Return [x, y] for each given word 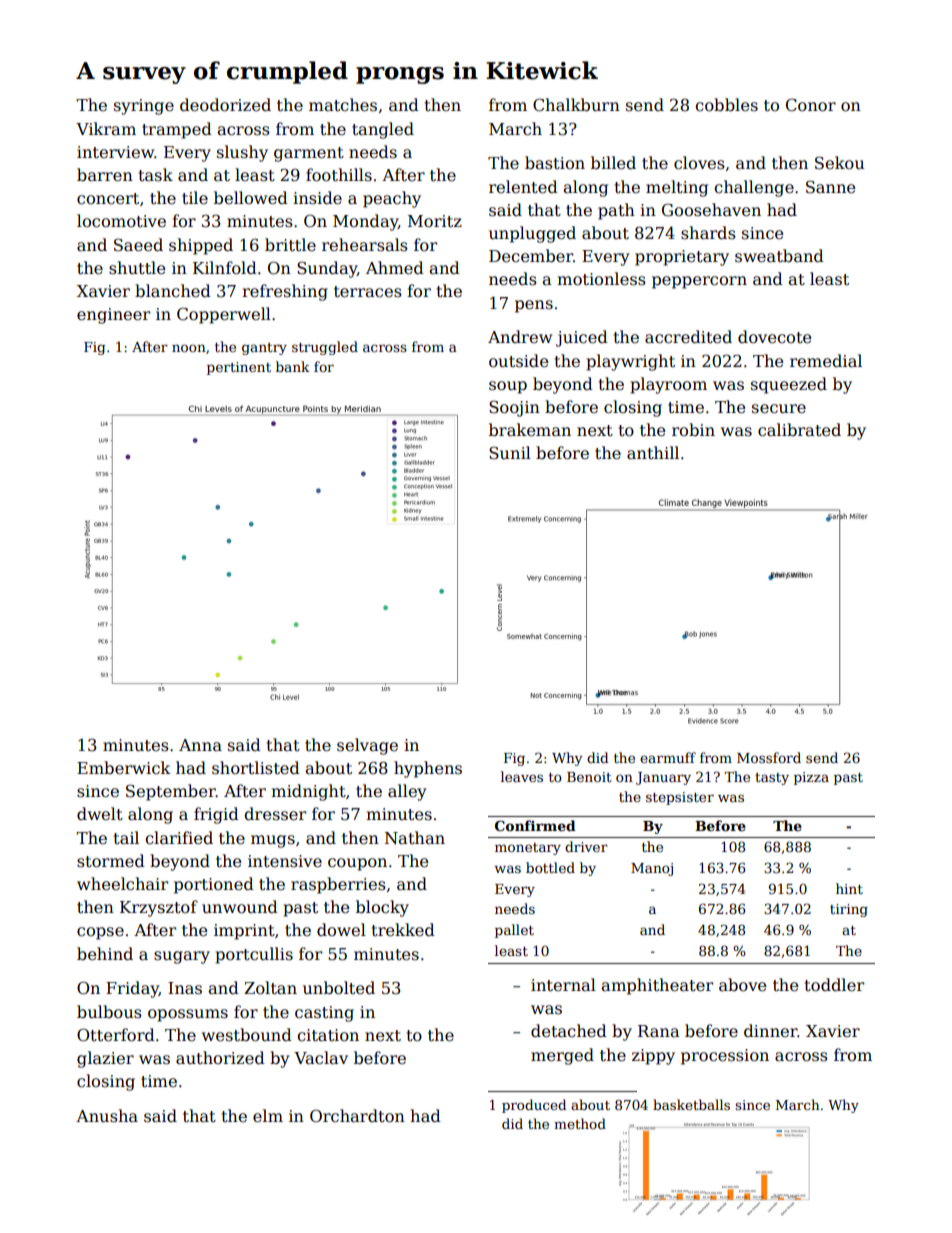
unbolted [339, 988]
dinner [771, 1030]
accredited [688, 337]
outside [518, 361]
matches [343, 105]
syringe [144, 107]
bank [293, 366]
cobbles [726, 105]
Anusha [107, 1115]
